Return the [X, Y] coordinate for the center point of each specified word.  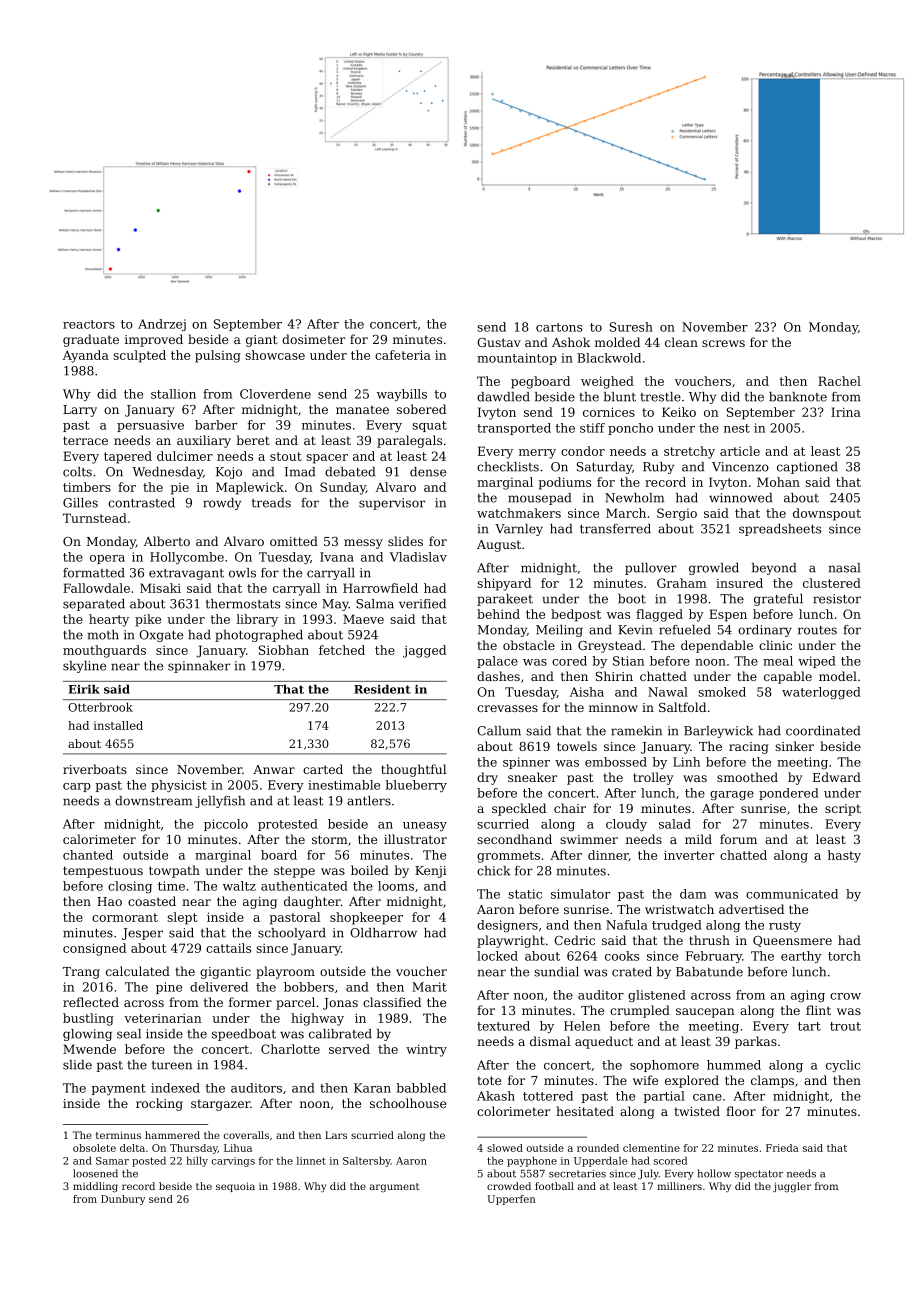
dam [693, 894]
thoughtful [413, 770]
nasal [844, 568]
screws [723, 343]
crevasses [507, 708]
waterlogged [821, 693]
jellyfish [220, 802]
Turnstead [95, 518]
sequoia [235, 1187]
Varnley [519, 530]
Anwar [274, 769]
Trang [81, 973]
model [838, 676]
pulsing [218, 356]
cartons [559, 327]
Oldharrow [383, 933]
